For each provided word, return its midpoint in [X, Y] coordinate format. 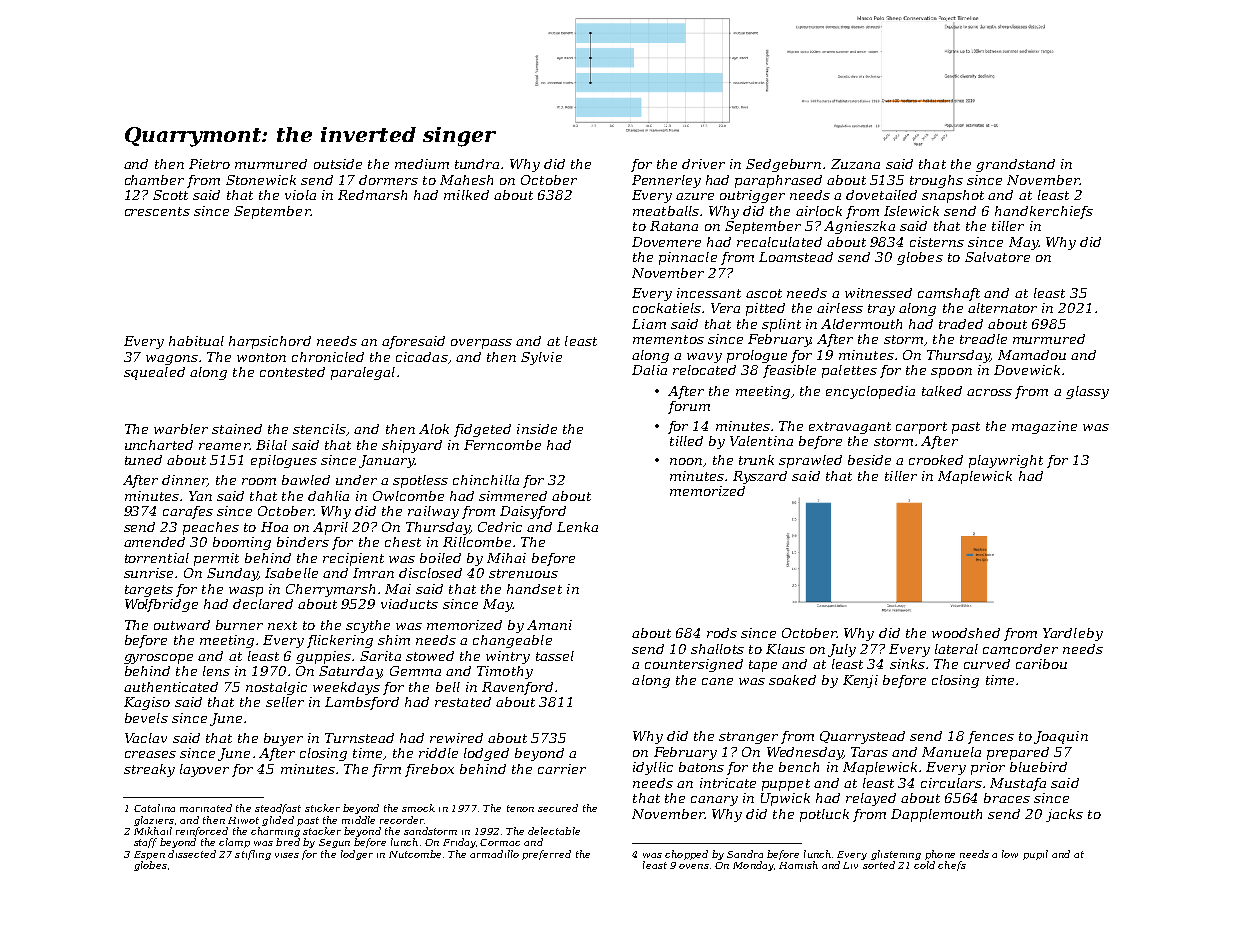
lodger [357, 855]
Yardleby [1073, 634]
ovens [694, 866]
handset [534, 589]
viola [300, 195]
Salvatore [997, 257]
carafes [188, 512]
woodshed [966, 633]
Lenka [577, 527]
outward [182, 625]
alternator [1002, 308]
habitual [196, 341]
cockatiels [667, 308]
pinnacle [688, 258]
